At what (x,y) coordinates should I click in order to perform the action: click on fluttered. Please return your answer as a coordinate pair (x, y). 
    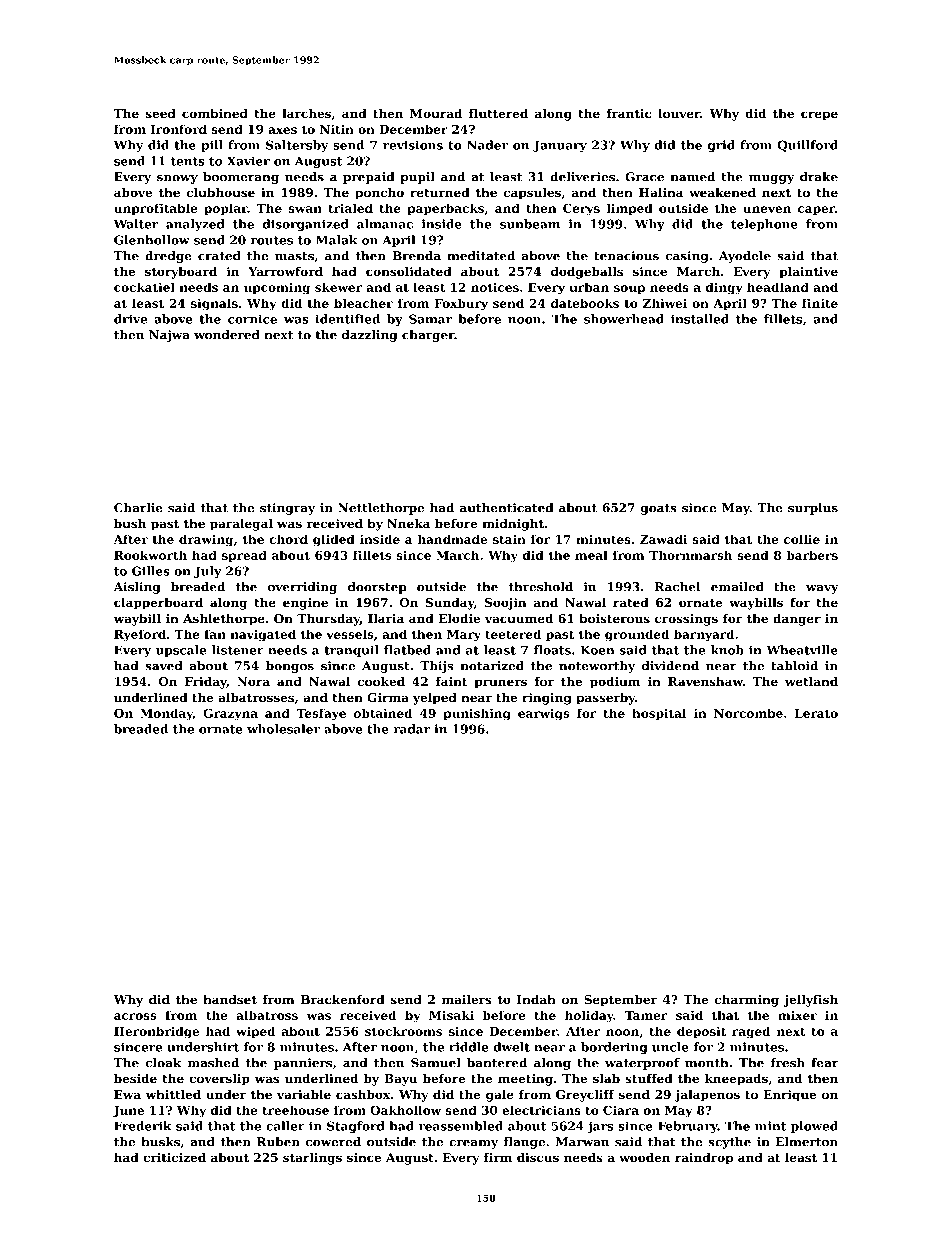
    Looking at the image, I should click on (498, 113).
